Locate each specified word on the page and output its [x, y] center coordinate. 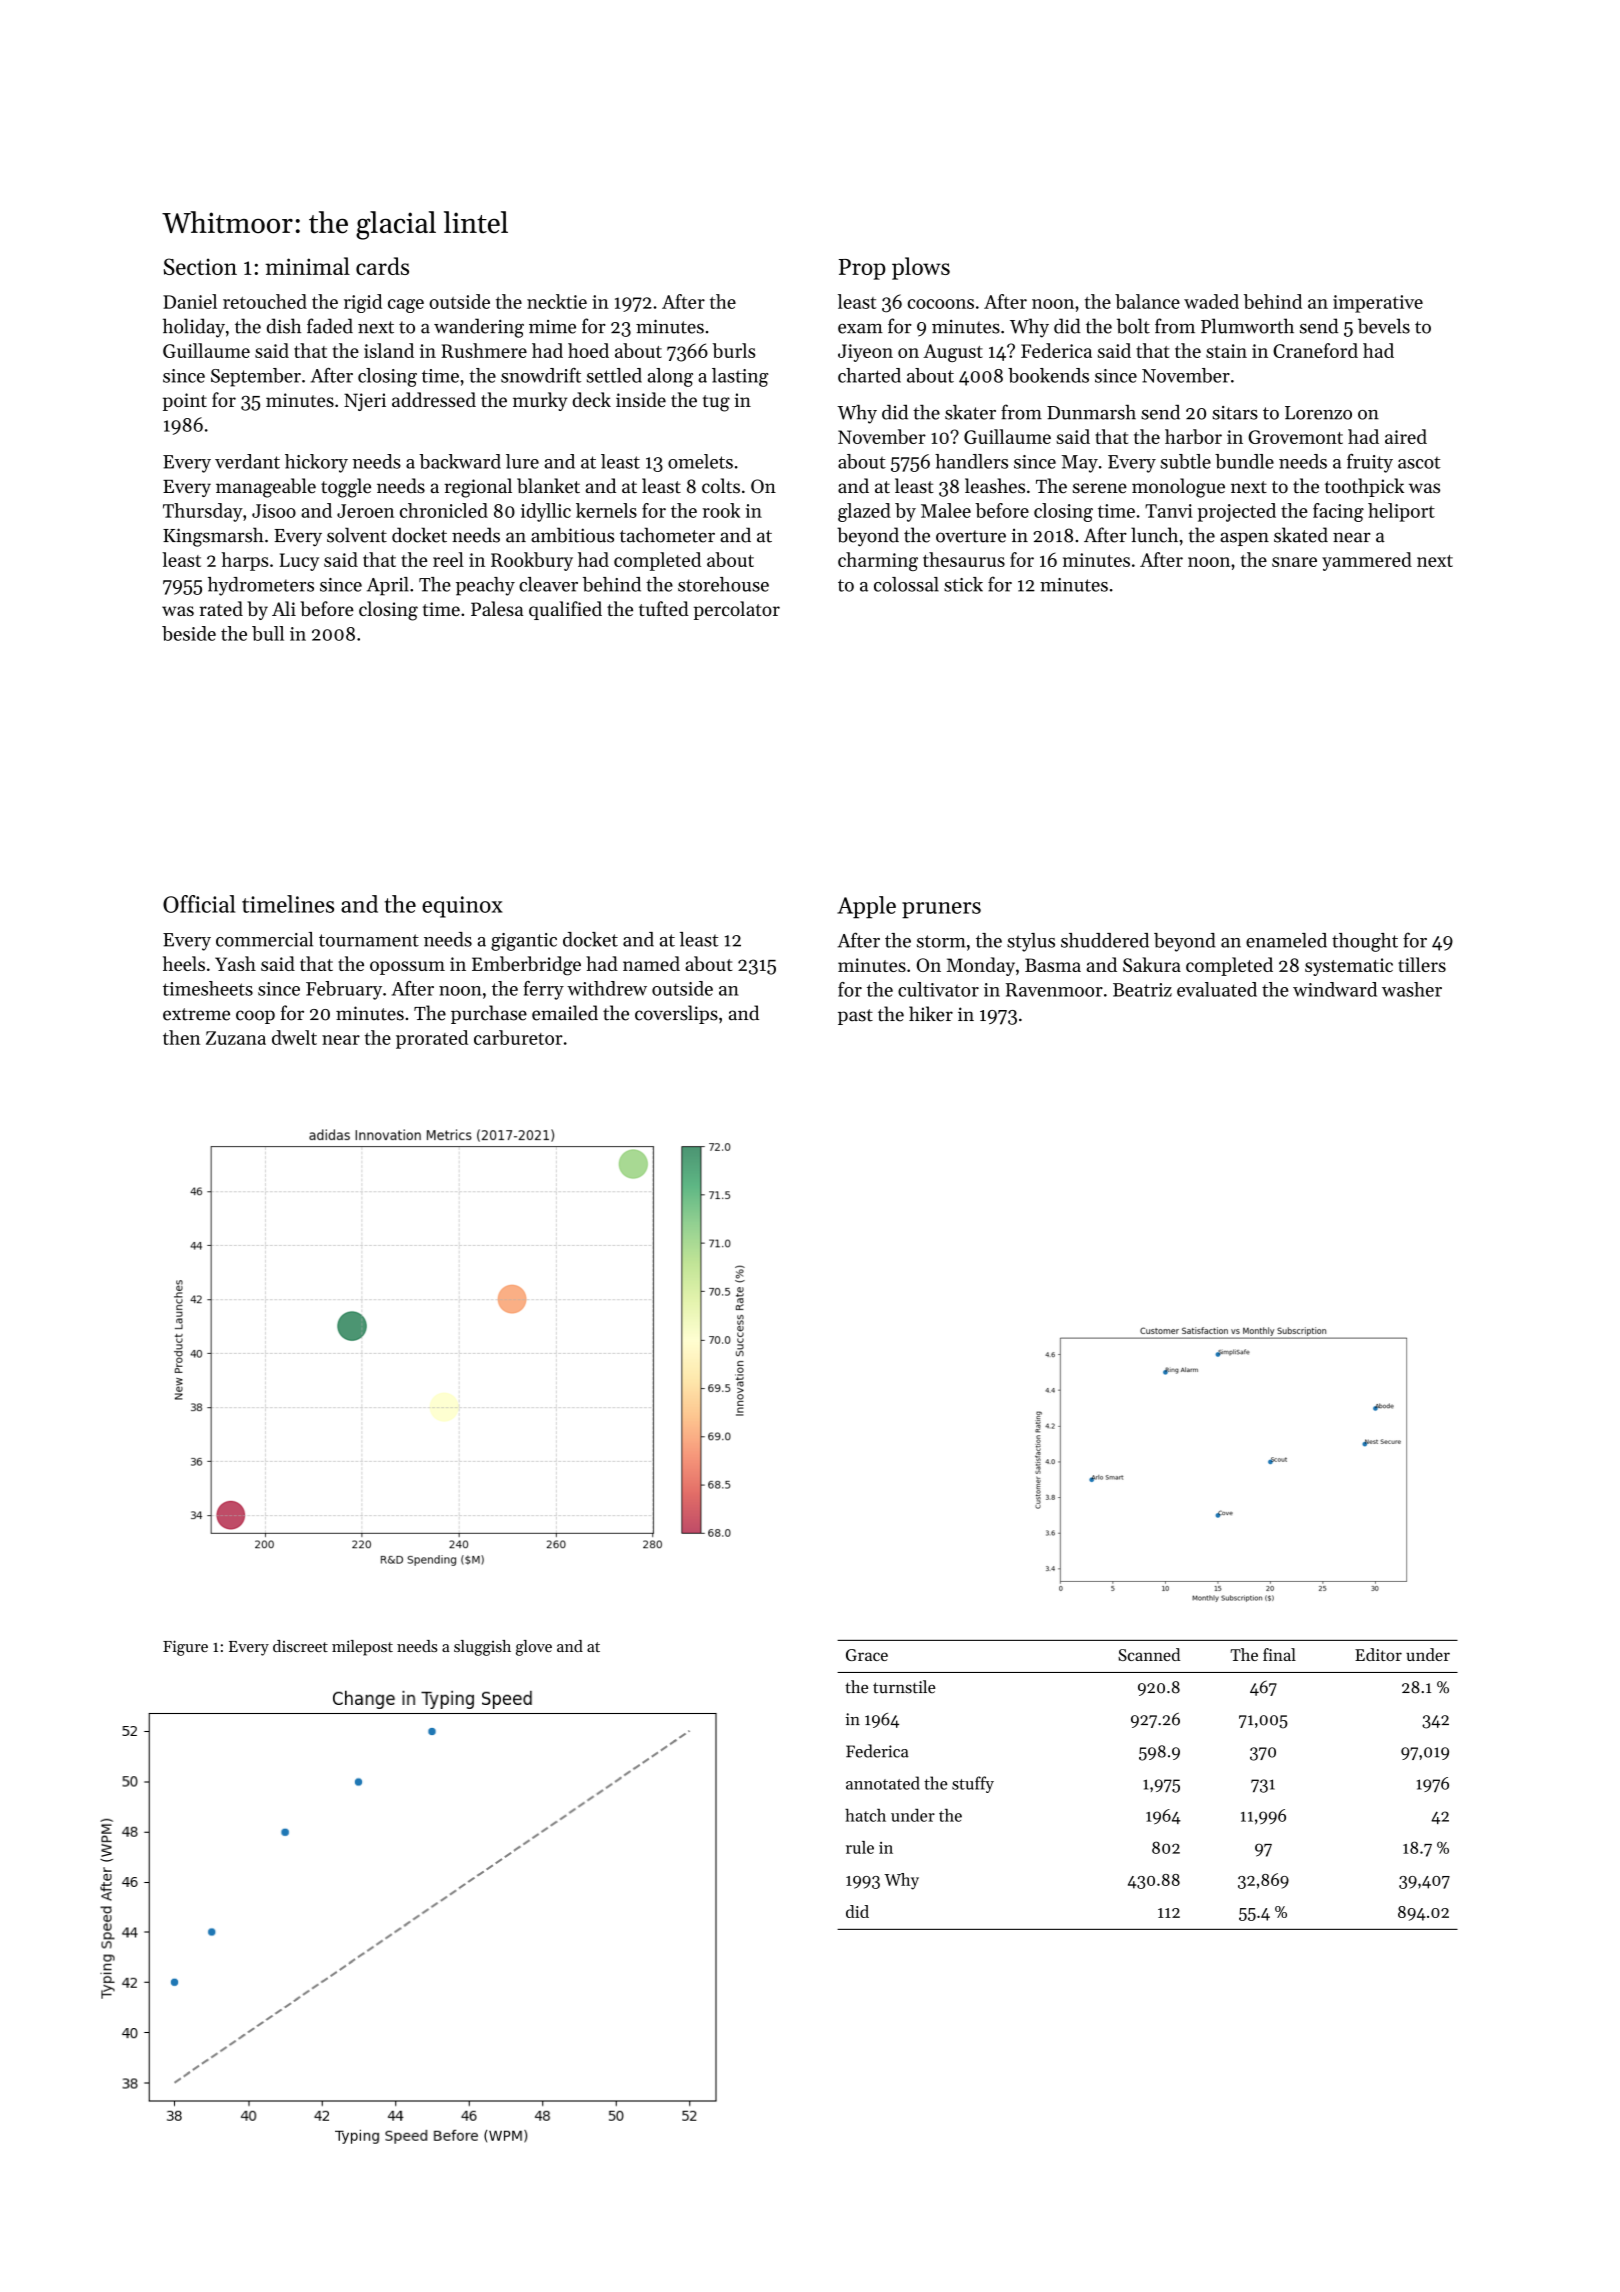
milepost [362, 1648]
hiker [931, 1014]
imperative [1378, 304]
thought [1365, 942]
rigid [363, 303]
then [181, 1037]
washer [1412, 989]
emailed [565, 1013]
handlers [971, 461]
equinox [462, 907]
